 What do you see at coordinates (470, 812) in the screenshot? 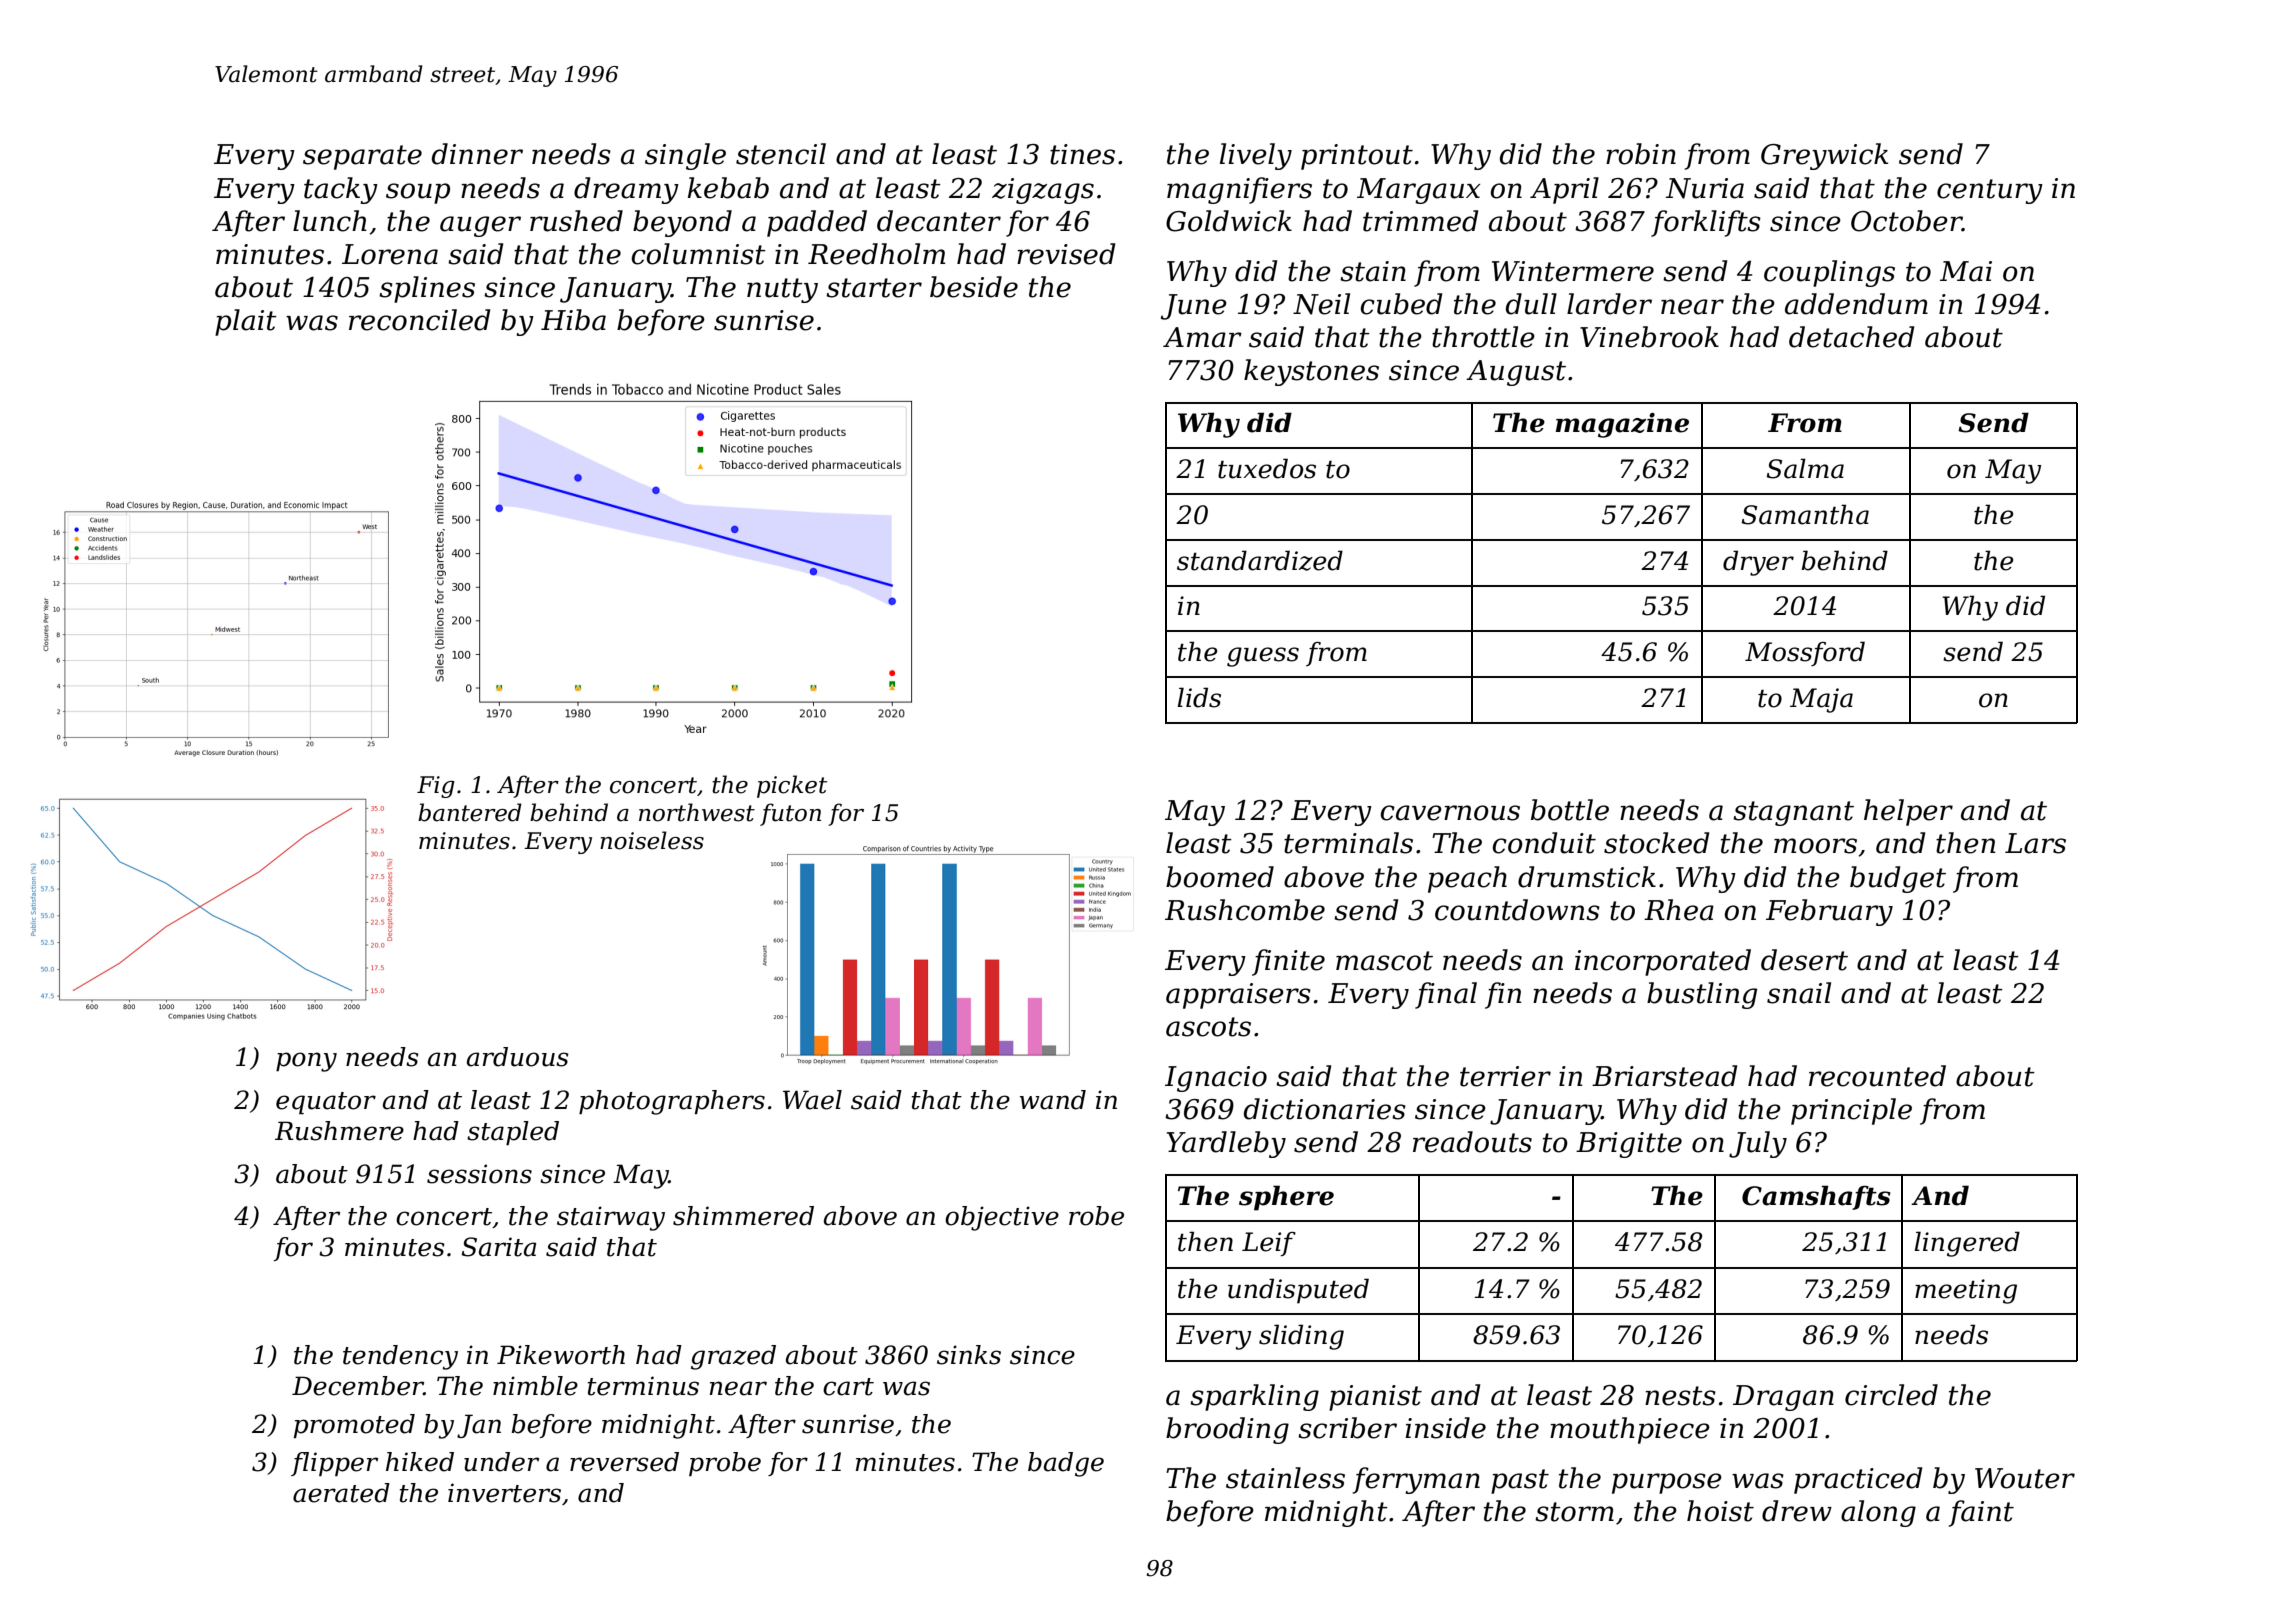
I see `bantered` at bounding box center [470, 812].
